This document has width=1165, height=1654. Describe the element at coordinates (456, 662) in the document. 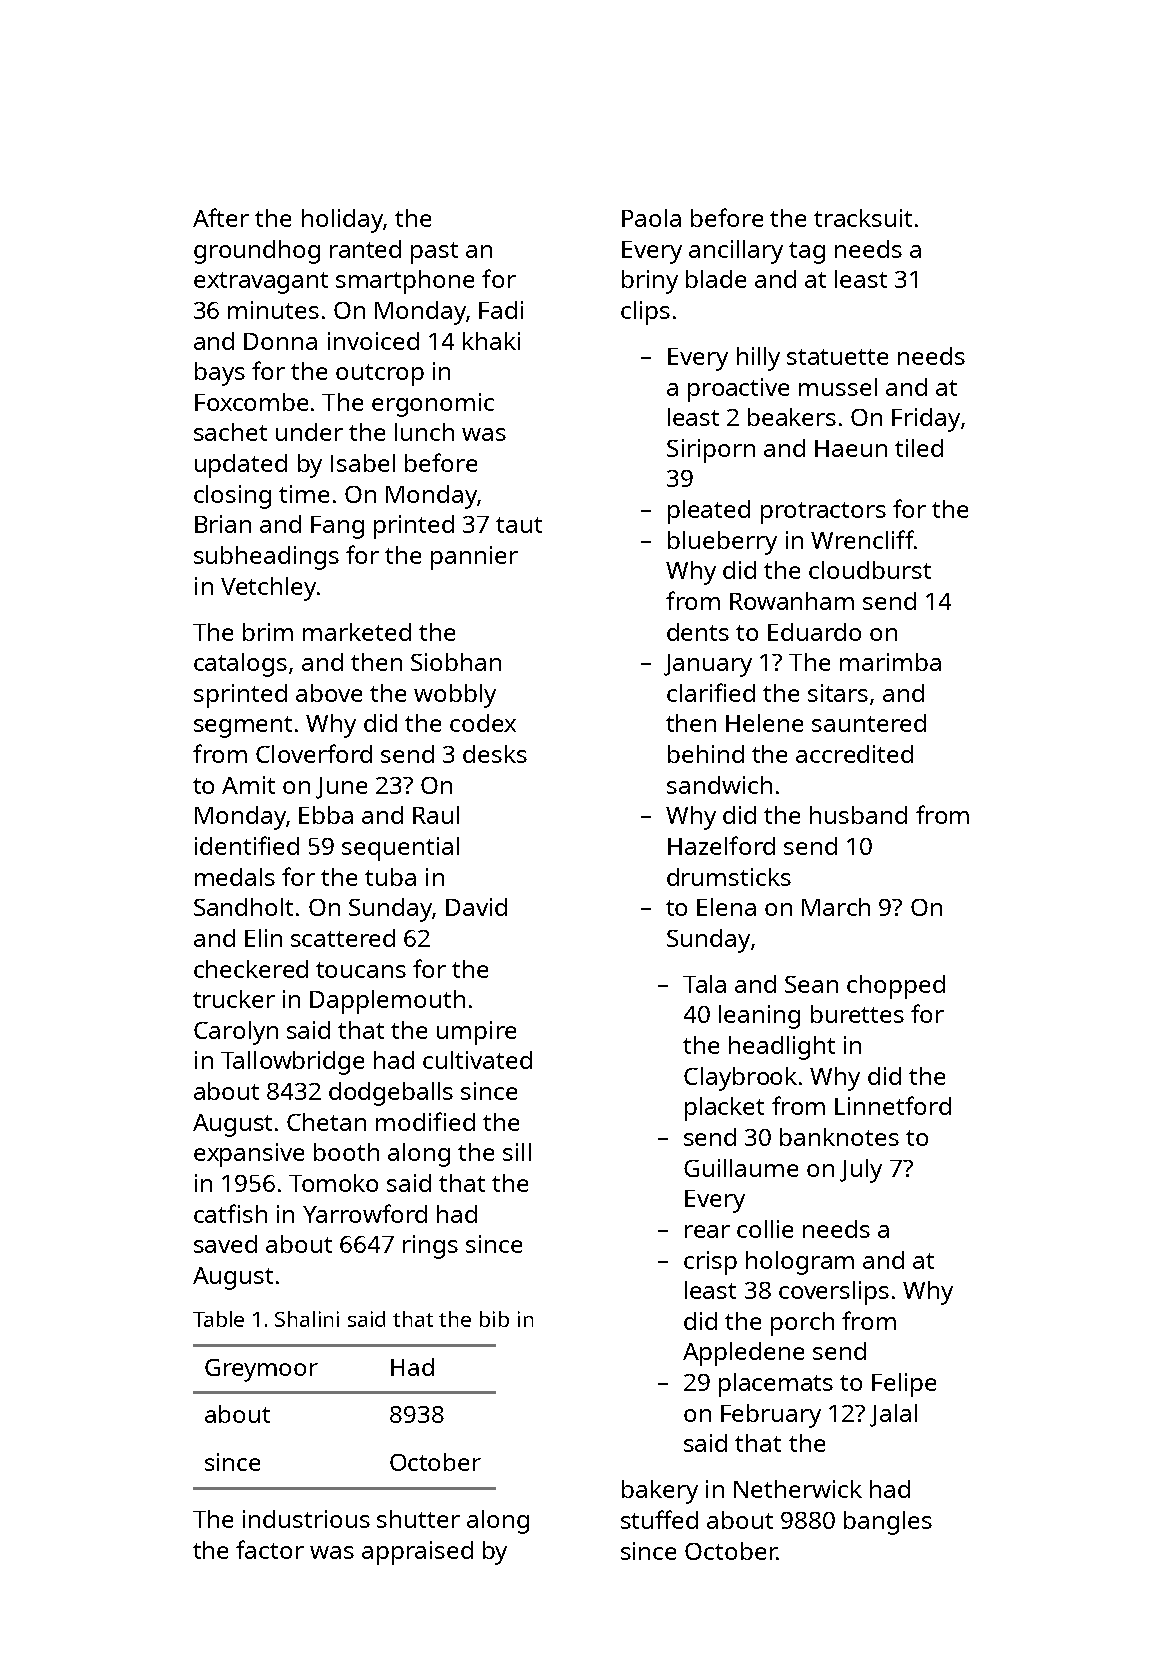

I see `Siobhan` at that location.
